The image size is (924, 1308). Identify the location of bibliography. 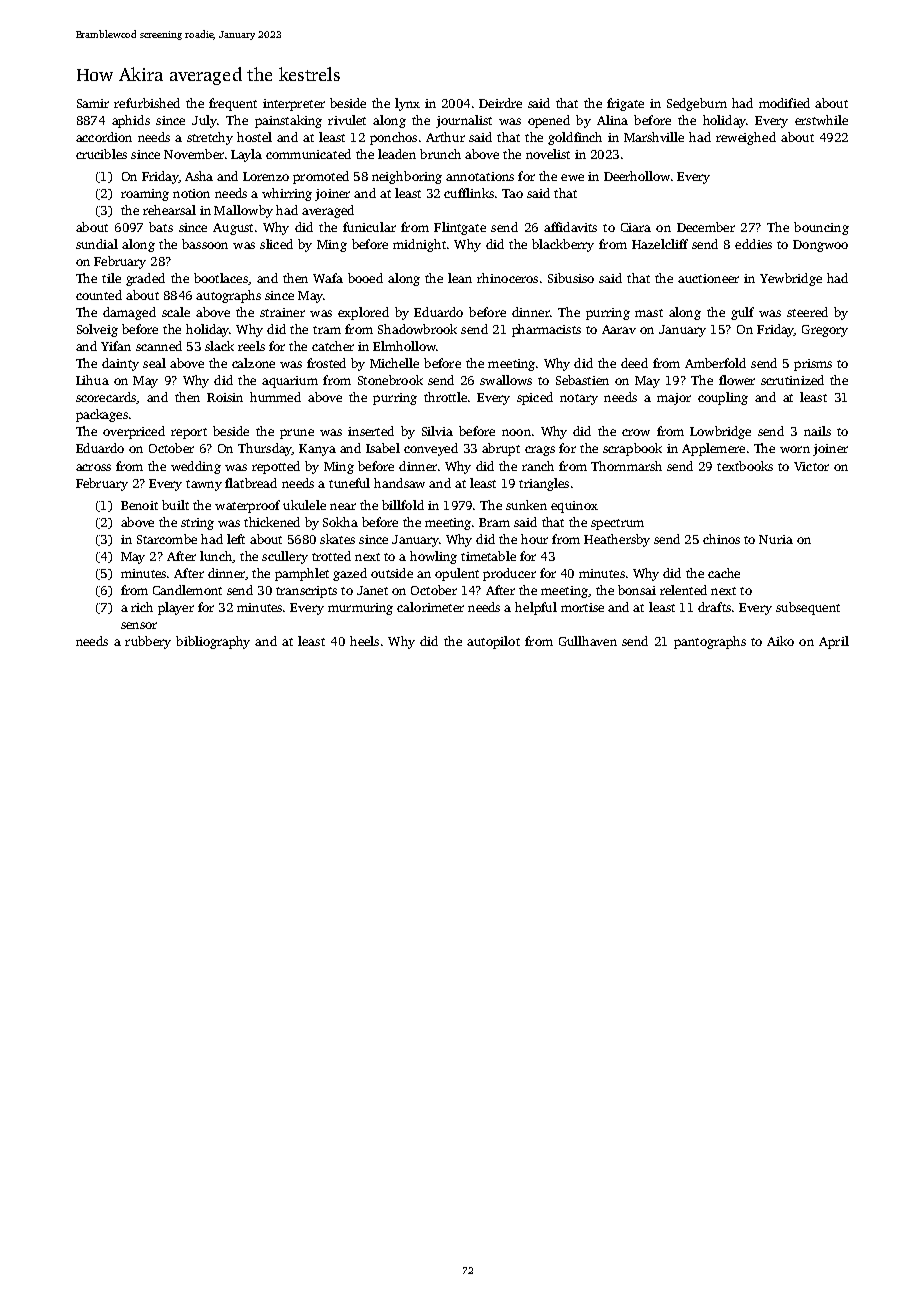
(213, 642).
